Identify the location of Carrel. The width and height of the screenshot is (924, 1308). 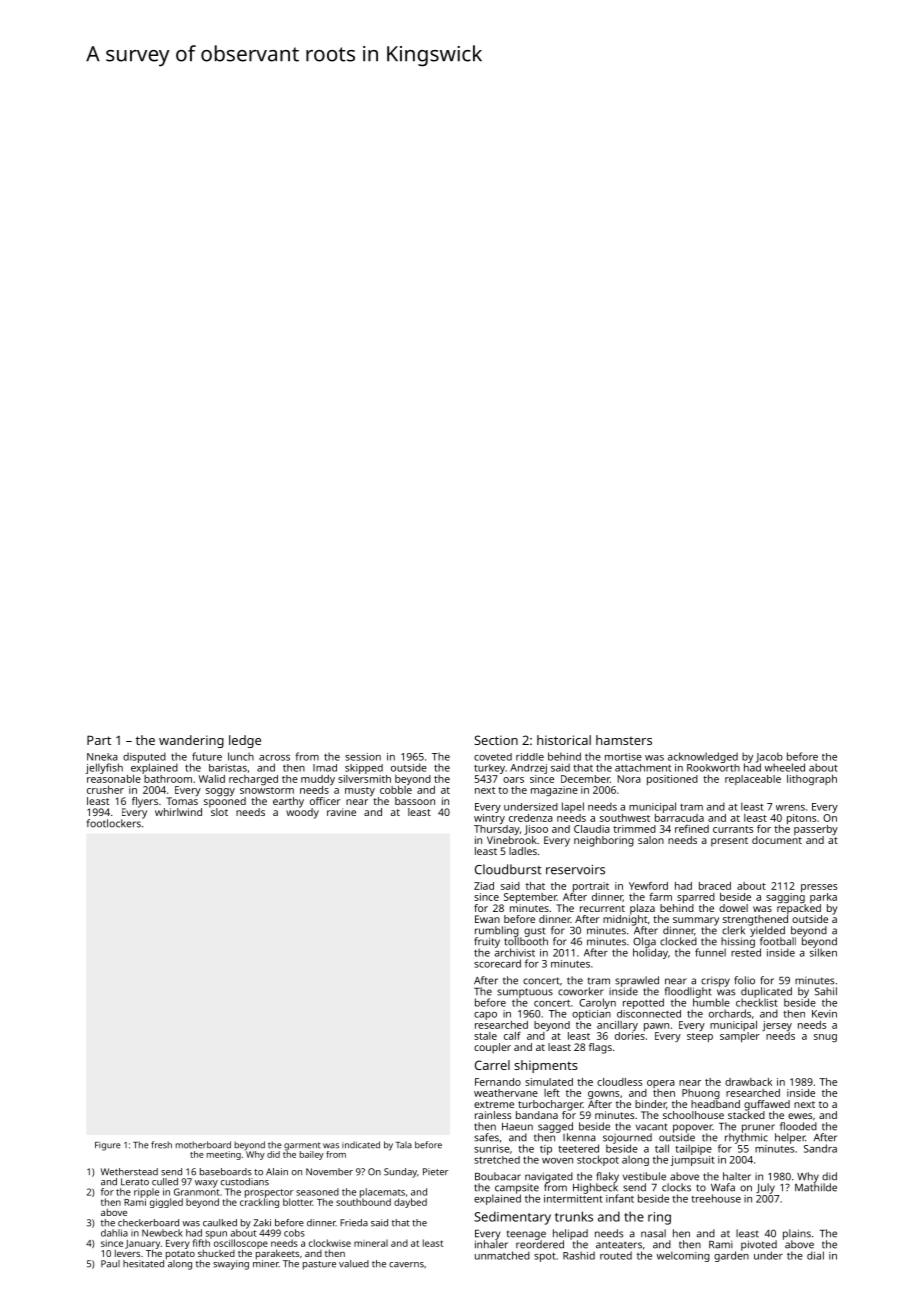
(492, 1065).
